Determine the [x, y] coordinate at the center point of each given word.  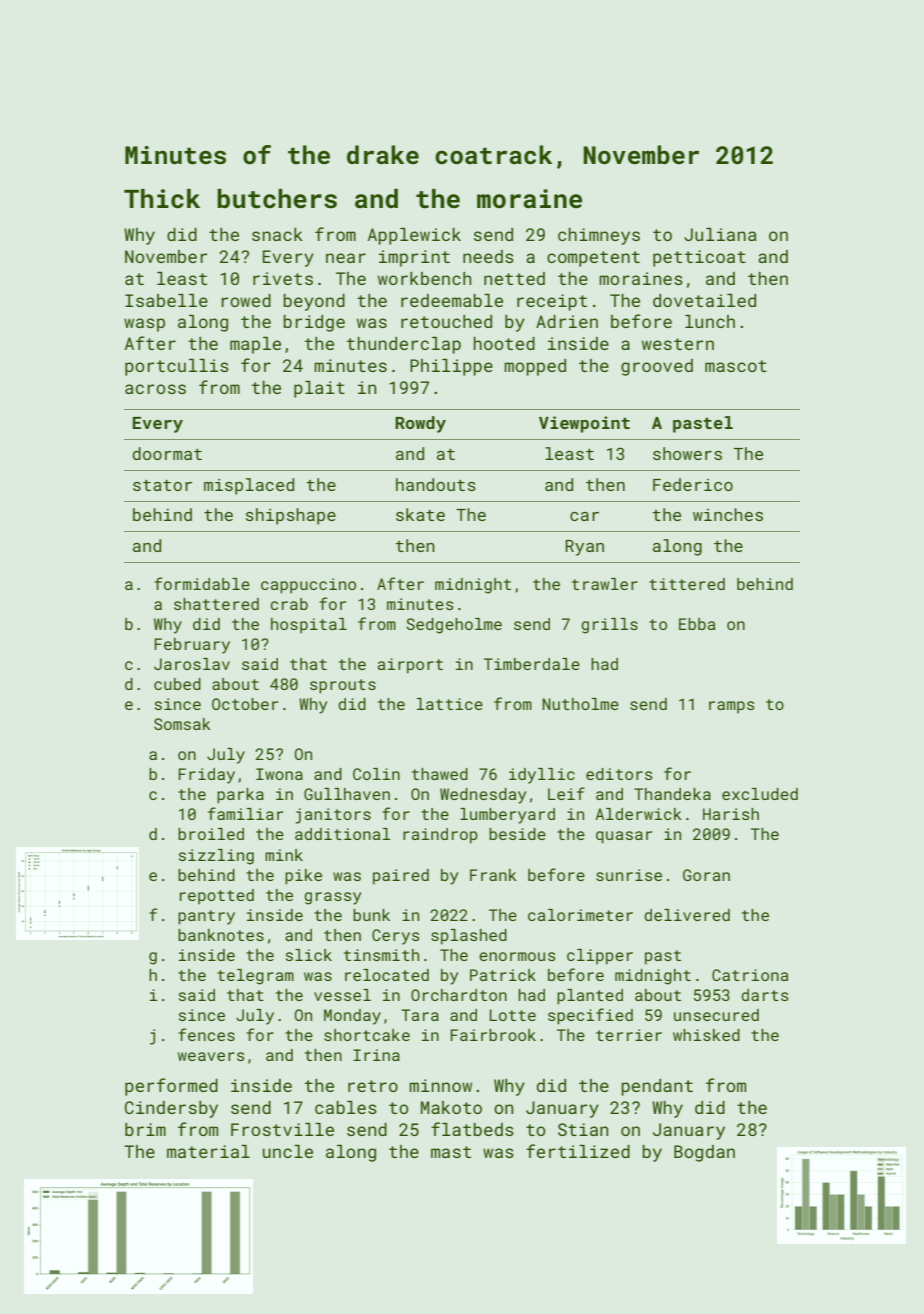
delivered [687, 915]
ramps [731, 707]
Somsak [182, 724]
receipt [552, 302]
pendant [657, 1087]
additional [342, 834]
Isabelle [166, 300]
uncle [288, 1151]
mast [451, 1152]
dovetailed [704, 300]
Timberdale [532, 664]
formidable [202, 583]
